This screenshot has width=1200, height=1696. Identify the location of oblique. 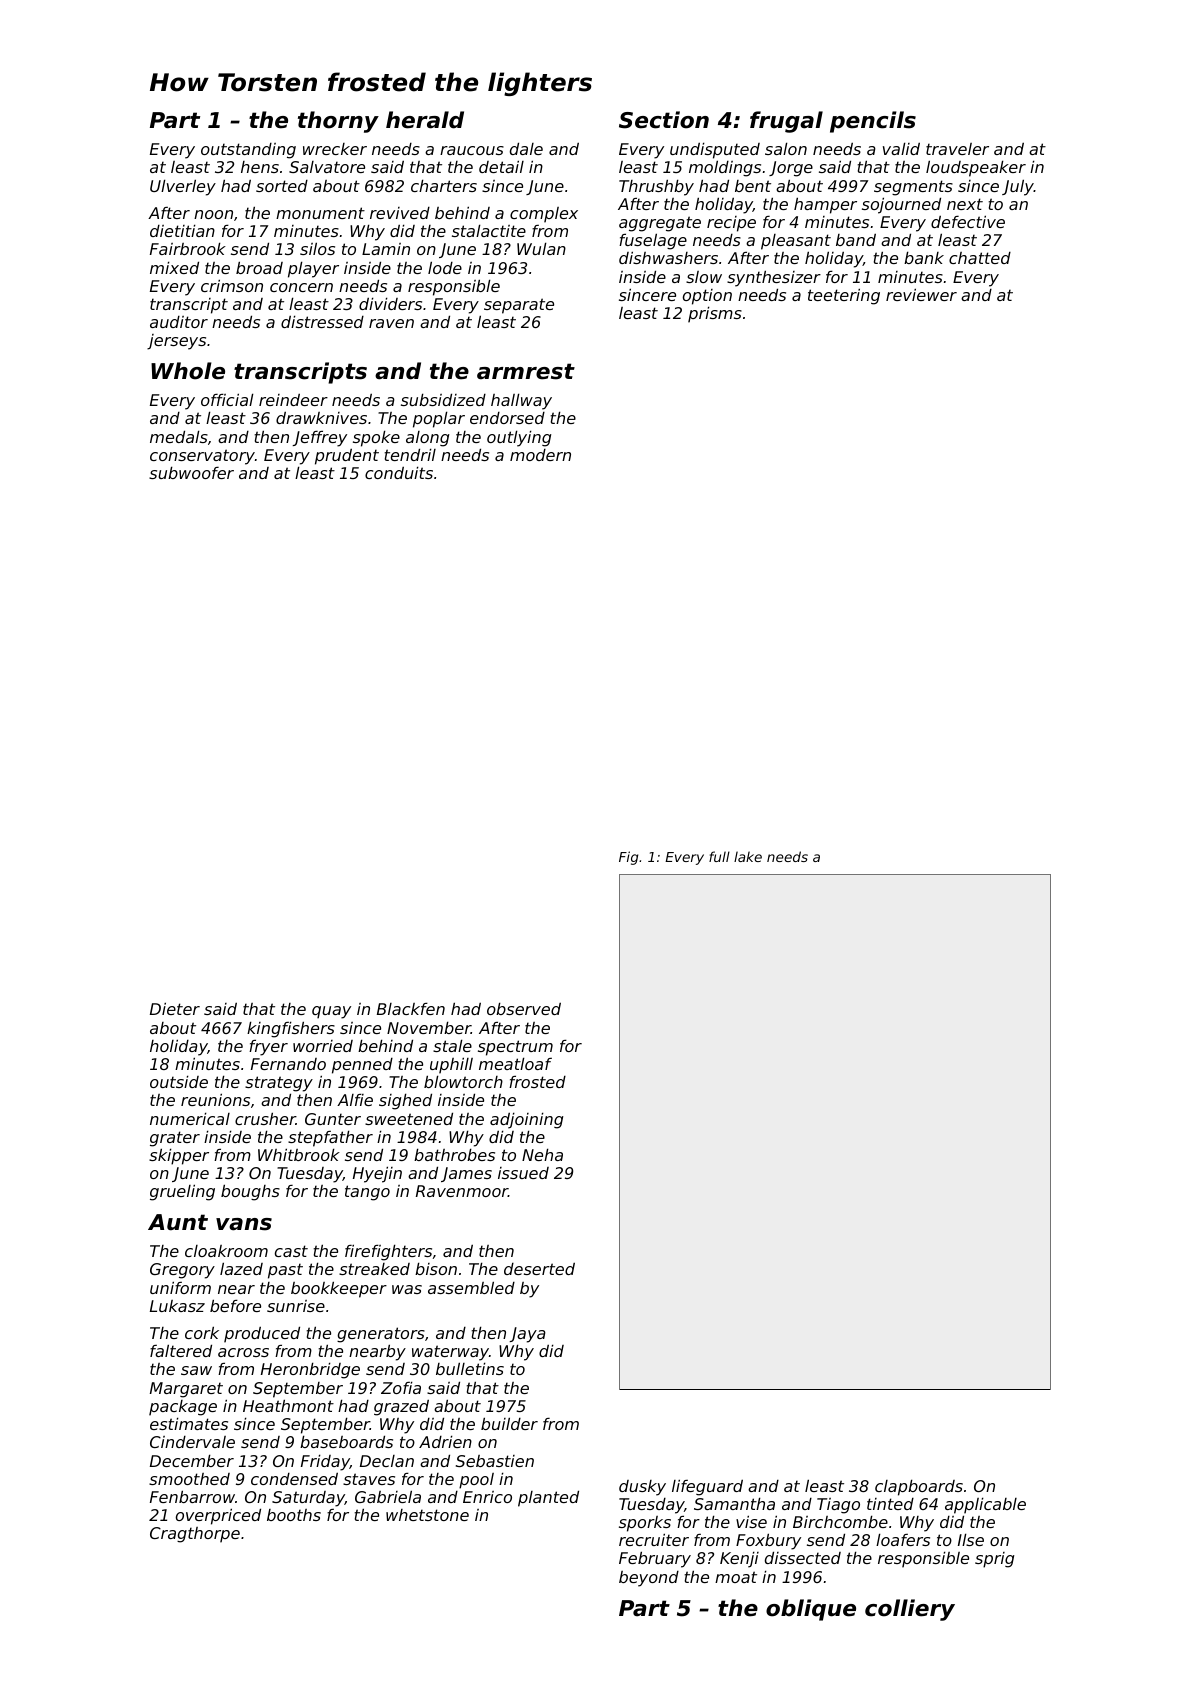
(811, 1610).
